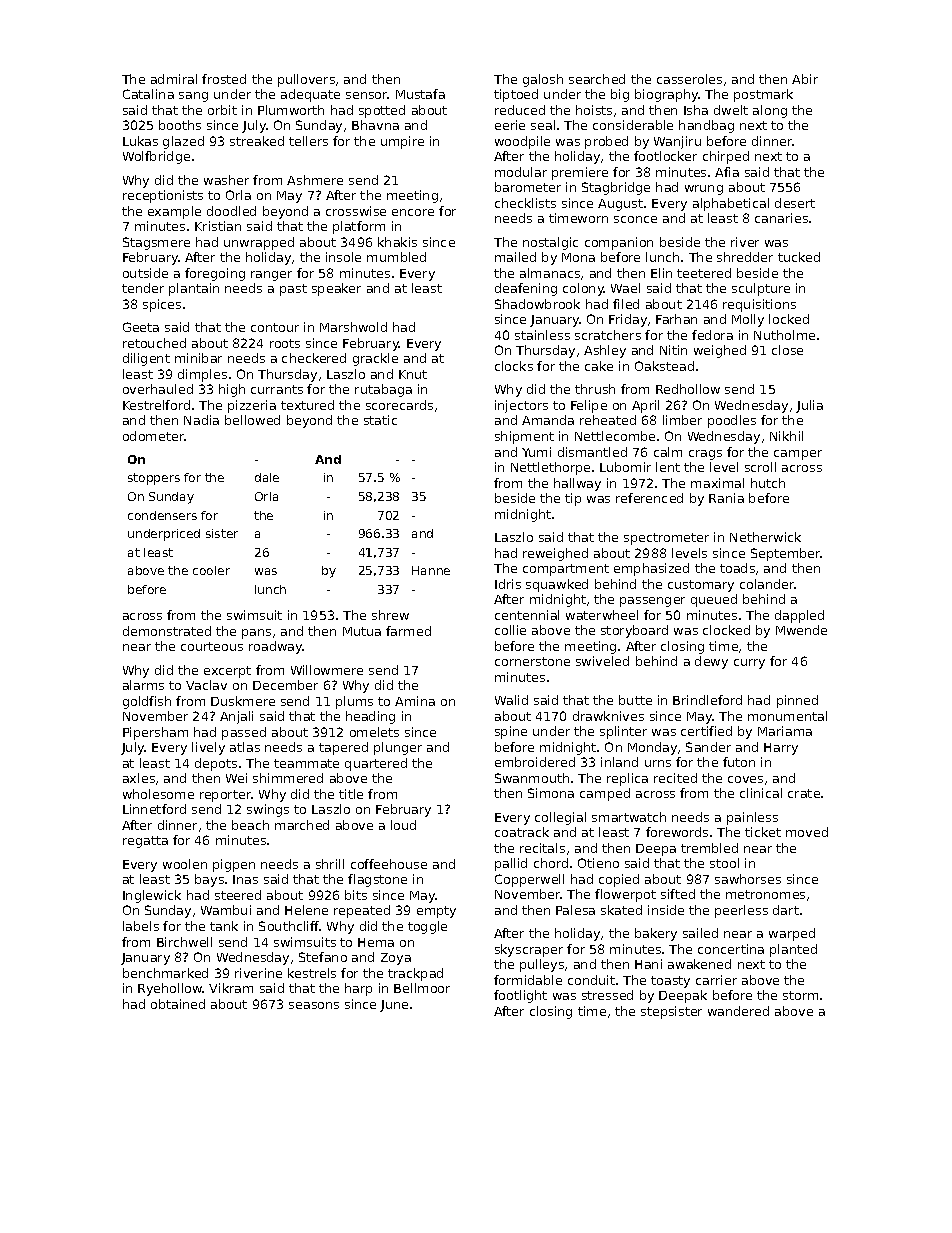 The height and width of the screenshot is (1233, 952). Describe the element at coordinates (394, 1006) in the screenshot. I see `June` at that location.
